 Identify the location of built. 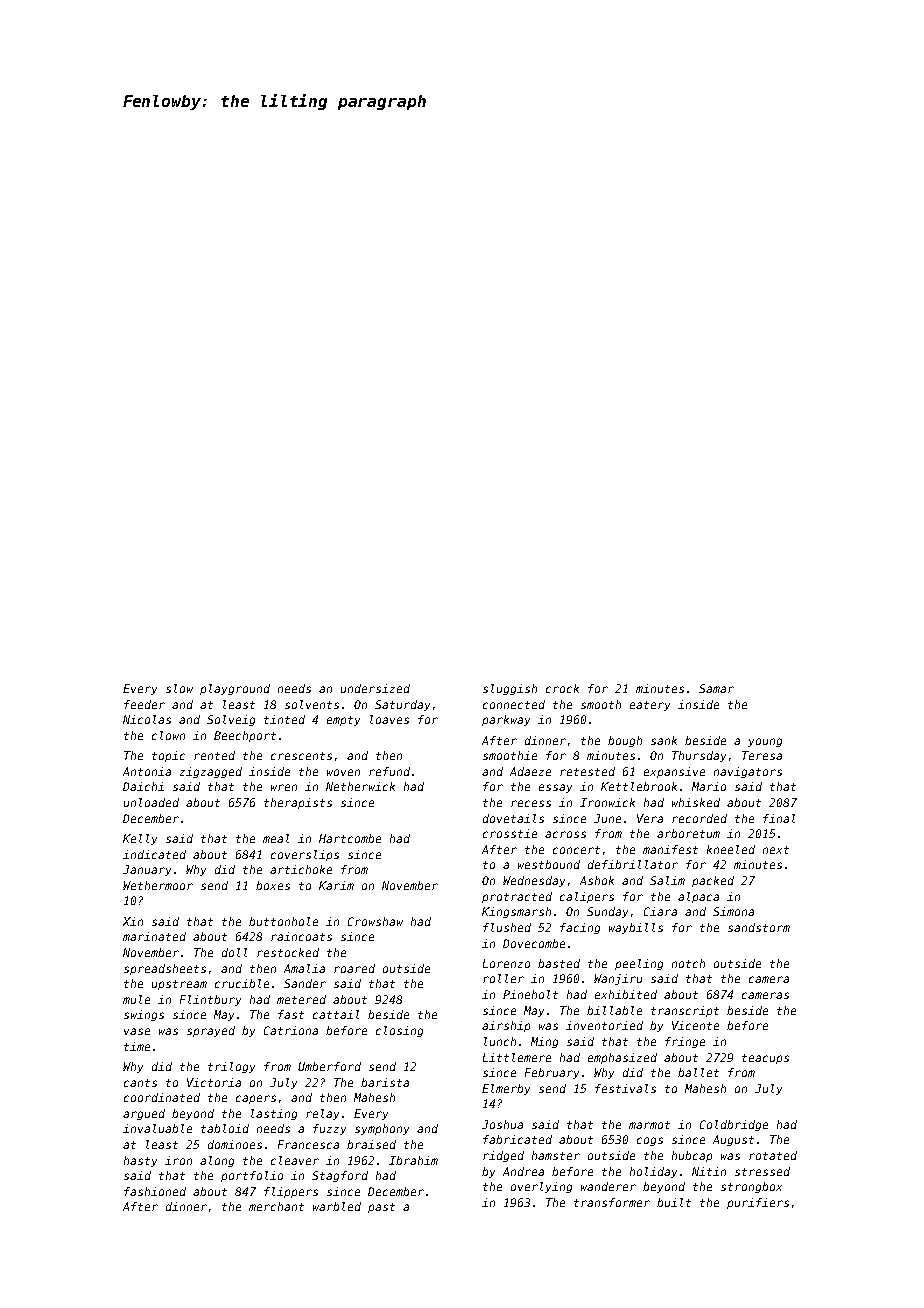
(674, 1202).
